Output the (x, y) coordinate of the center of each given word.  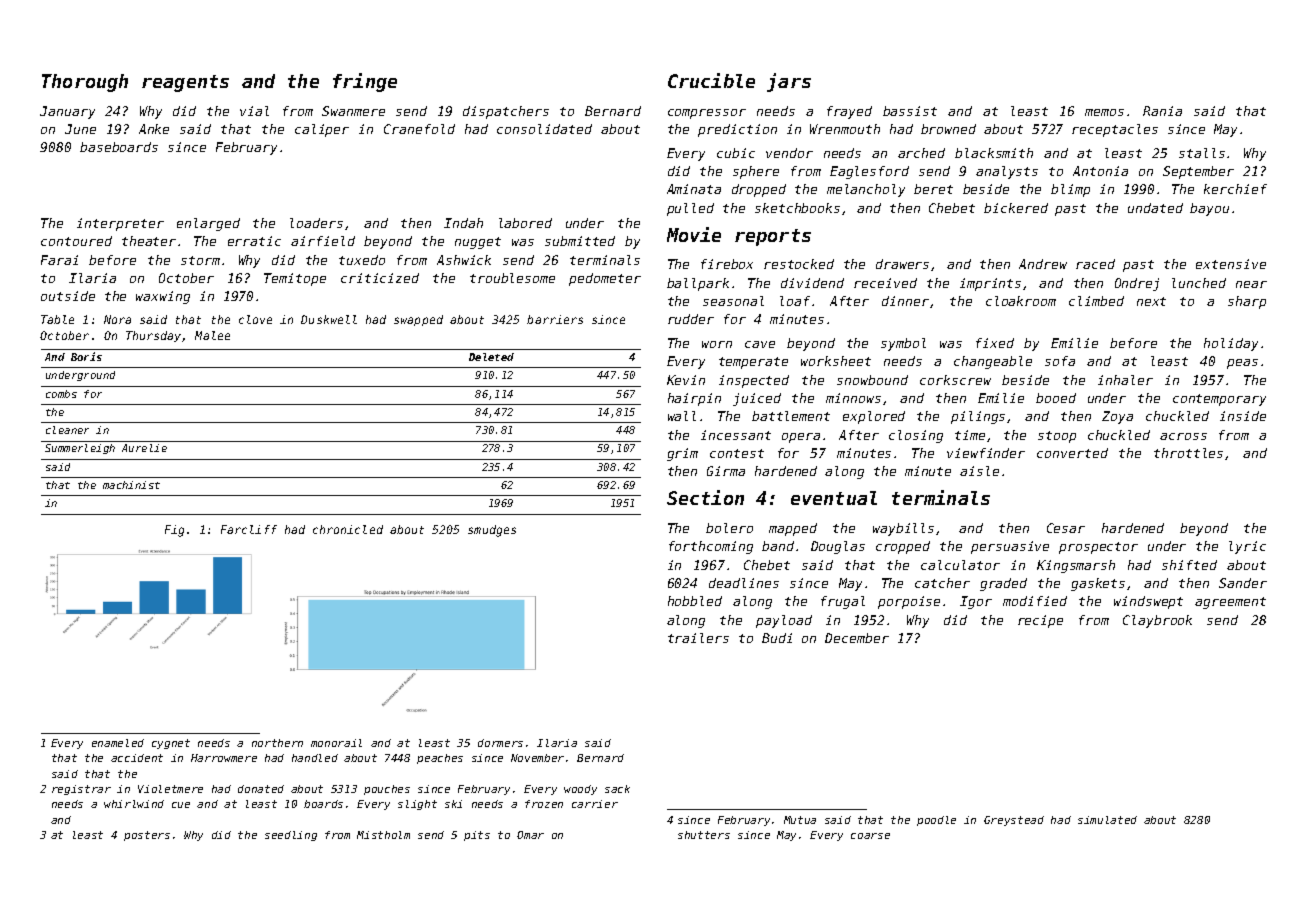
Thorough (85, 83)
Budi (777, 638)
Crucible (711, 80)
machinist (131, 485)
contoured (76, 241)
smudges (492, 531)
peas (1242, 364)
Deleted (491, 357)
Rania (1162, 111)
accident (137, 758)
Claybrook (1157, 621)
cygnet (171, 744)
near (1251, 284)
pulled (690, 209)
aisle (979, 471)
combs (61, 394)
